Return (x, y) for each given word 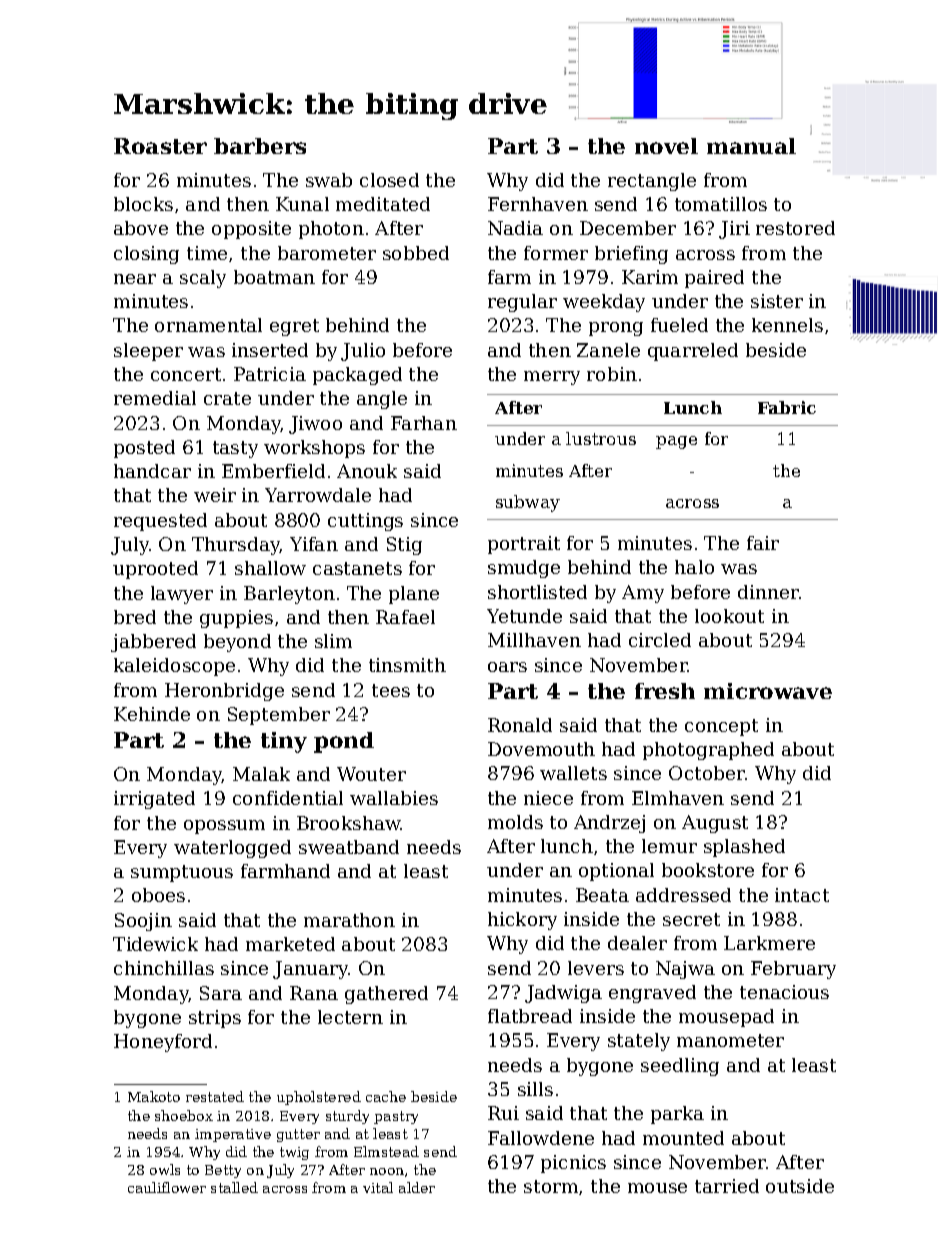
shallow (270, 568)
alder (417, 1187)
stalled (234, 1187)
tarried (727, 1186)
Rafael (405, 617)
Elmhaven (678, 798)
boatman (274, 277)
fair (763, 543)
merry (552, 378)
